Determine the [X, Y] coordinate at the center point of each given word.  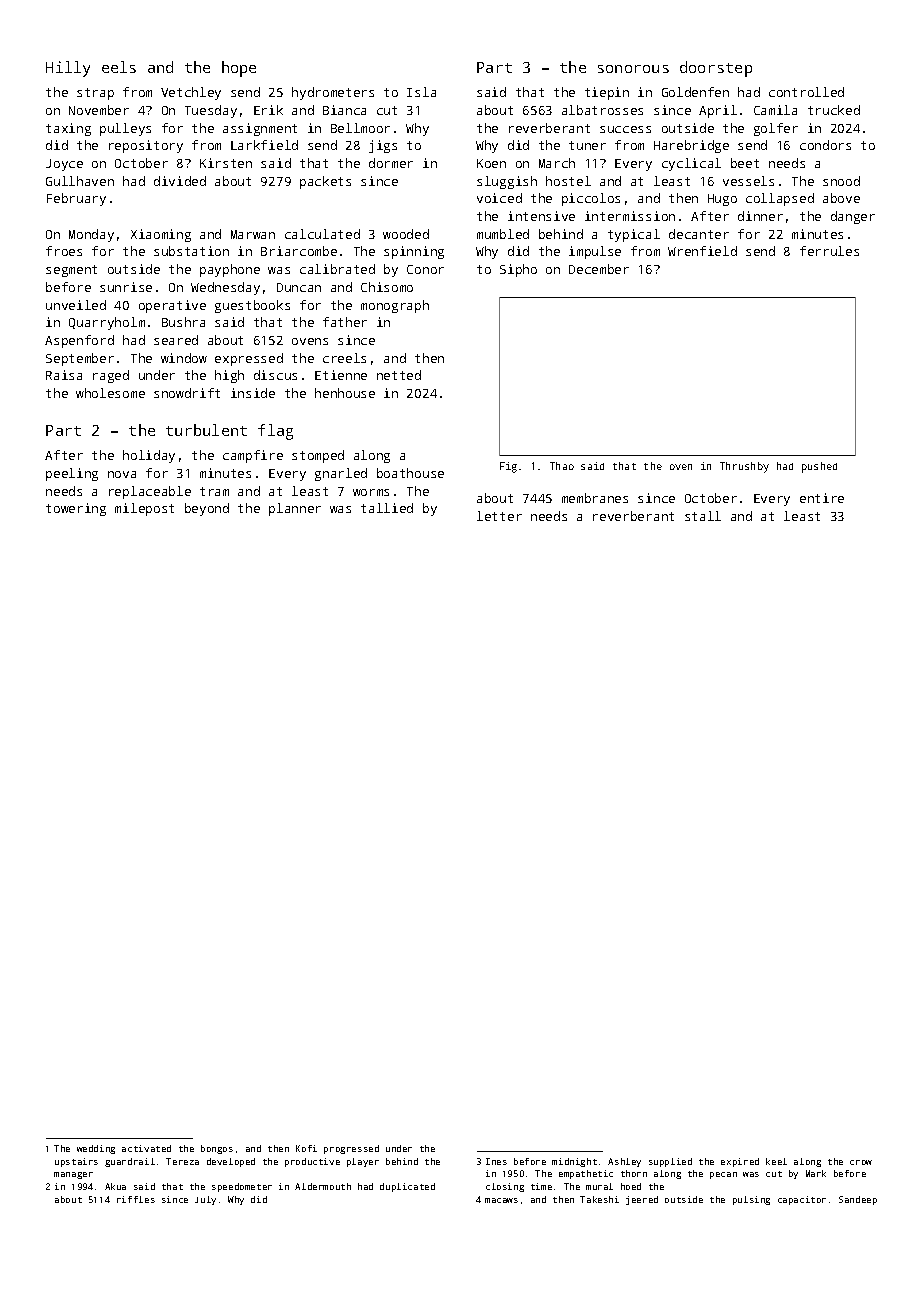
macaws [501, 1200]
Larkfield [264, 145]
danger [853, 217]
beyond [207, 509]
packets [325, 182]
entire [822, 498]
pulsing [751, 1200]
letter [499, 516]
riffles [136, 1199]
